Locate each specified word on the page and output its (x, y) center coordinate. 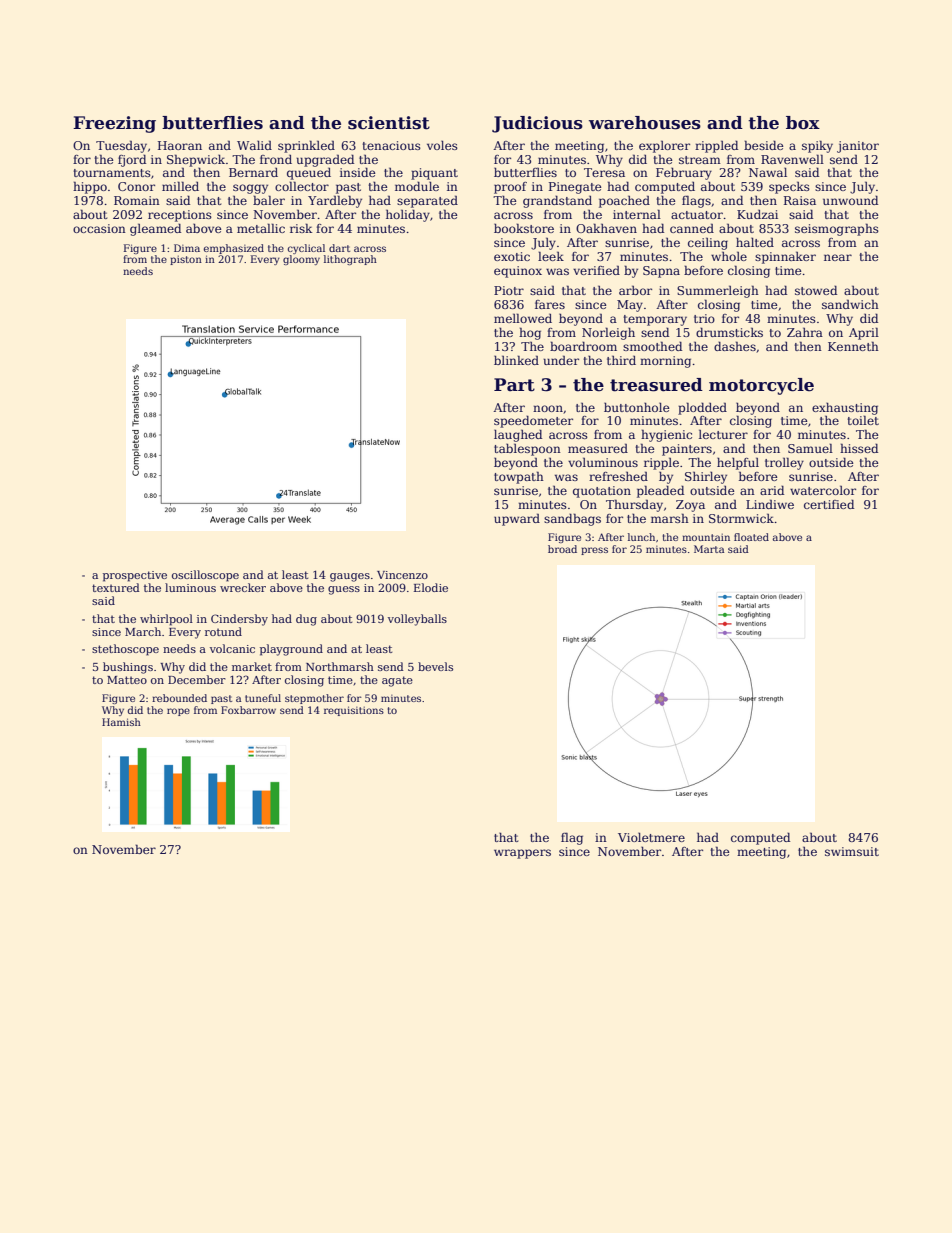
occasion (99, 228)
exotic (512, 256)
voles (442, 145)
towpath (519, 477)
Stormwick (741, 518)
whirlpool (166, 620)
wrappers (522, 854)
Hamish (121, 722)
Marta (709, 549)
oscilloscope (205, 576)
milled (180, 186)
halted (755, 242)
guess (344, 590)
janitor (858, 147)
